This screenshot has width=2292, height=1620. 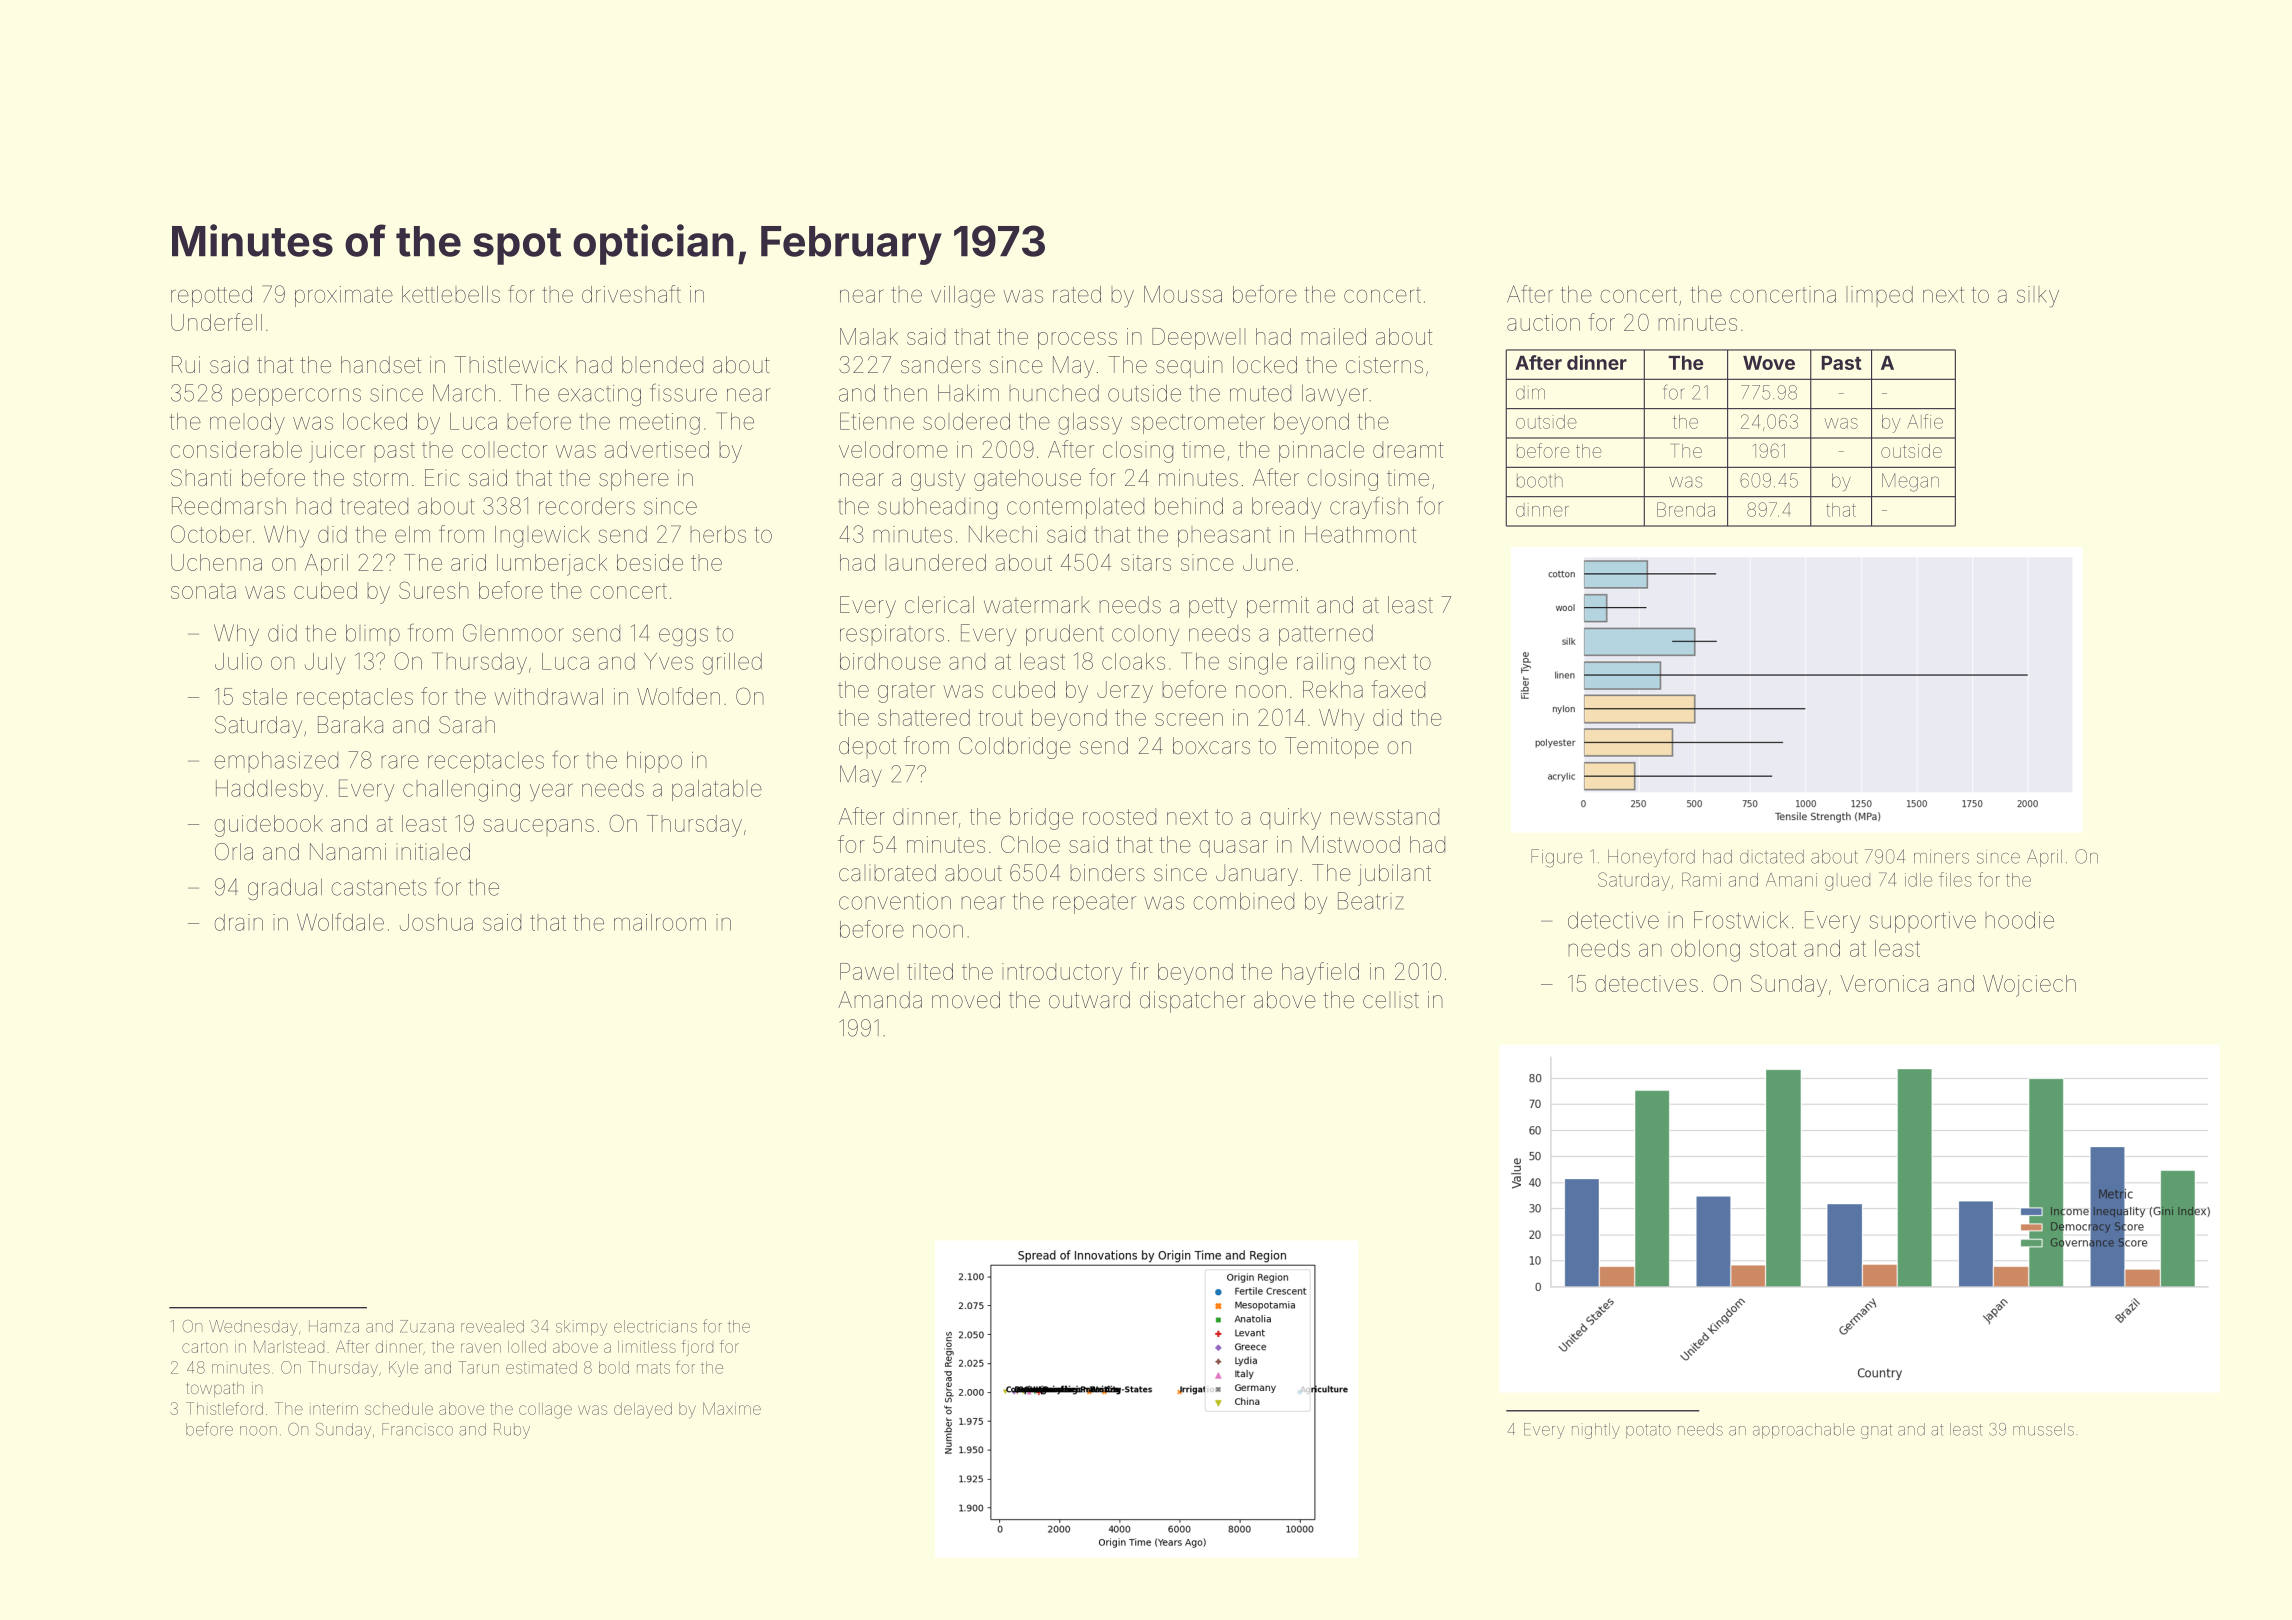 What do you see at coordinates (204, 1347) in the screenshot?
I see `carton` at bounding box center [204, 1347].
